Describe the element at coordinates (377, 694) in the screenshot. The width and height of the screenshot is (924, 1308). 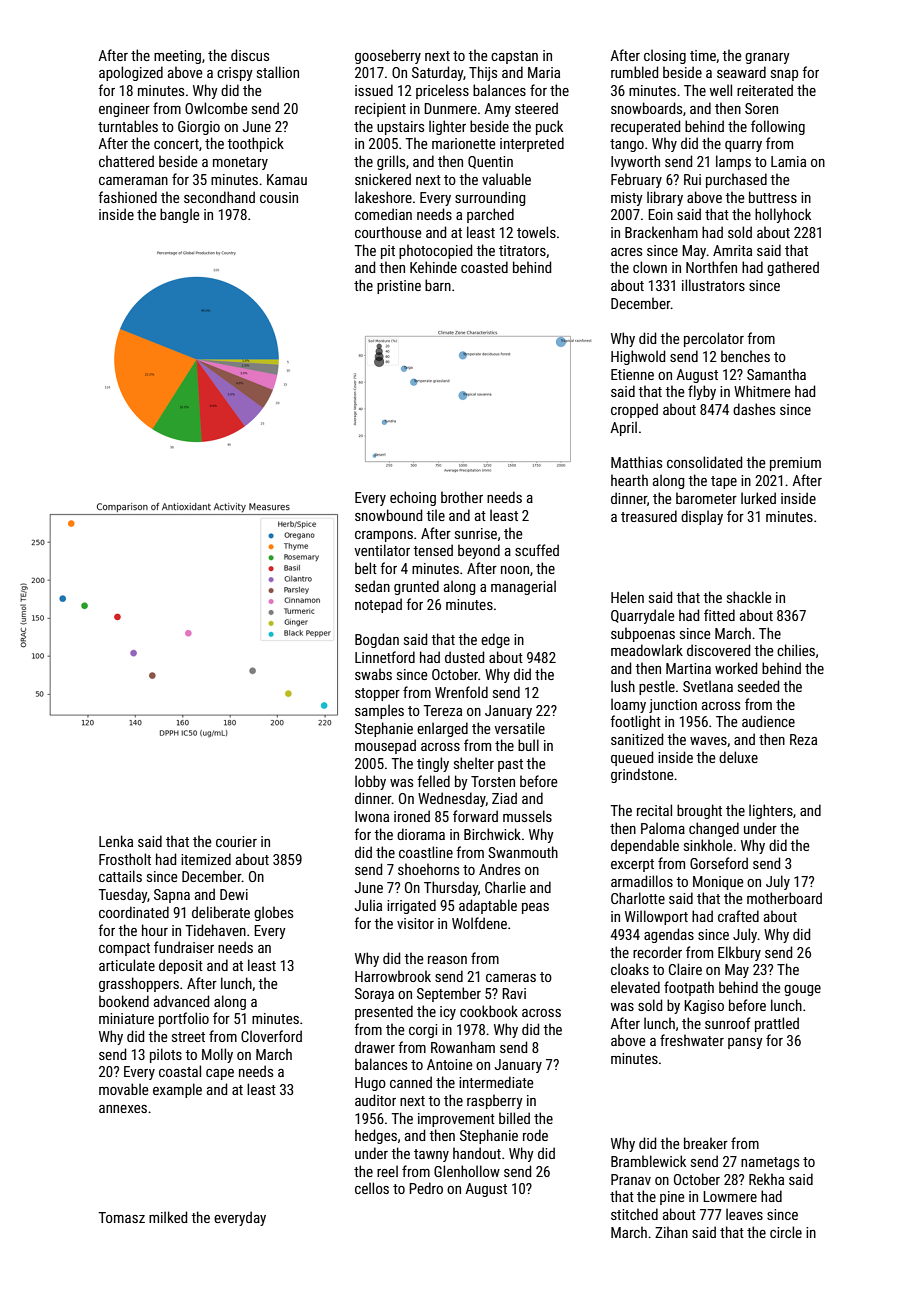
I see `stopper` at that location.
